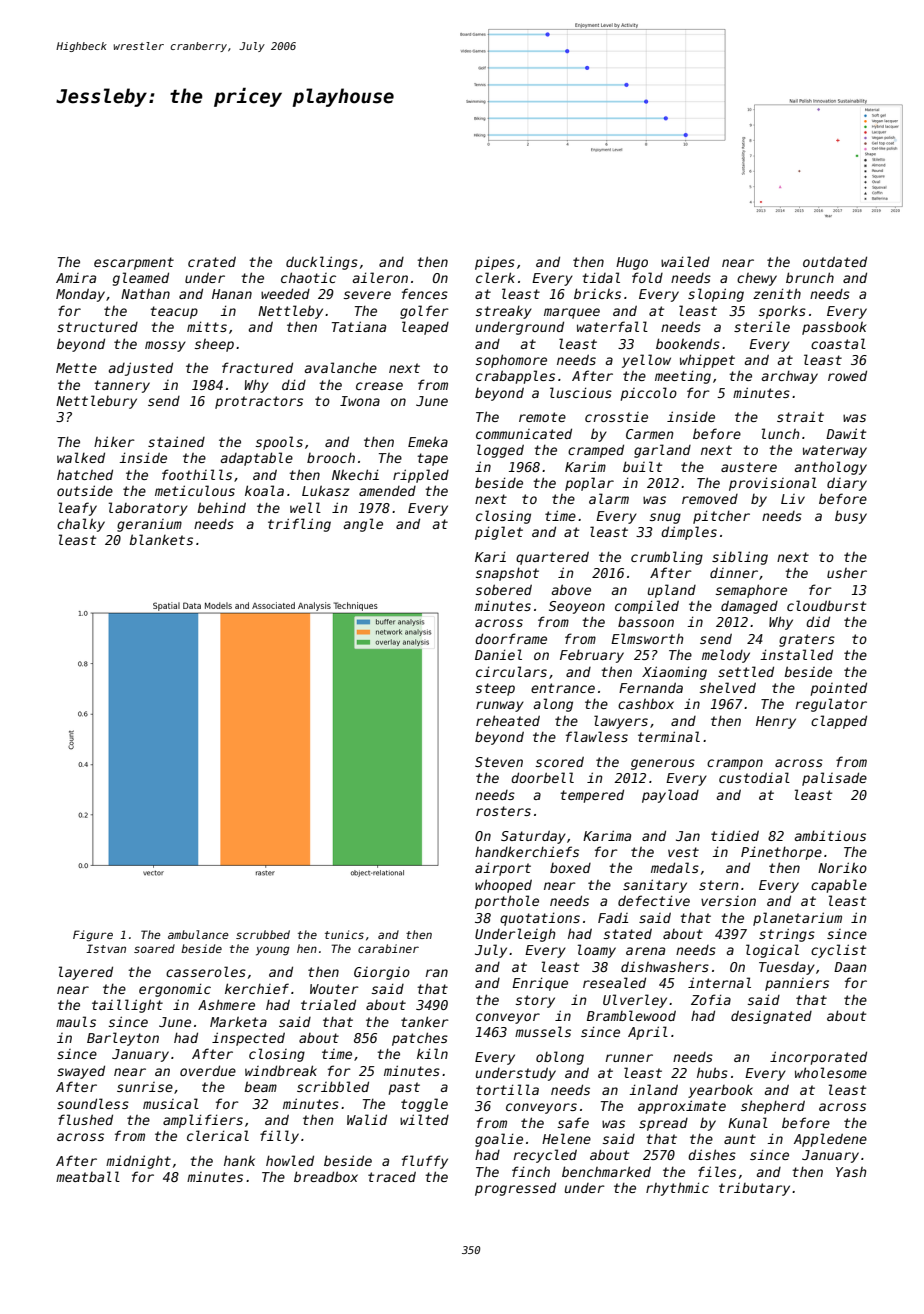 The height and width of the screenshot is (1314, 924). What do you see at coordinates (589, 484) in the screenshot?
I see `poplar` at bounding box center [589, 484].
